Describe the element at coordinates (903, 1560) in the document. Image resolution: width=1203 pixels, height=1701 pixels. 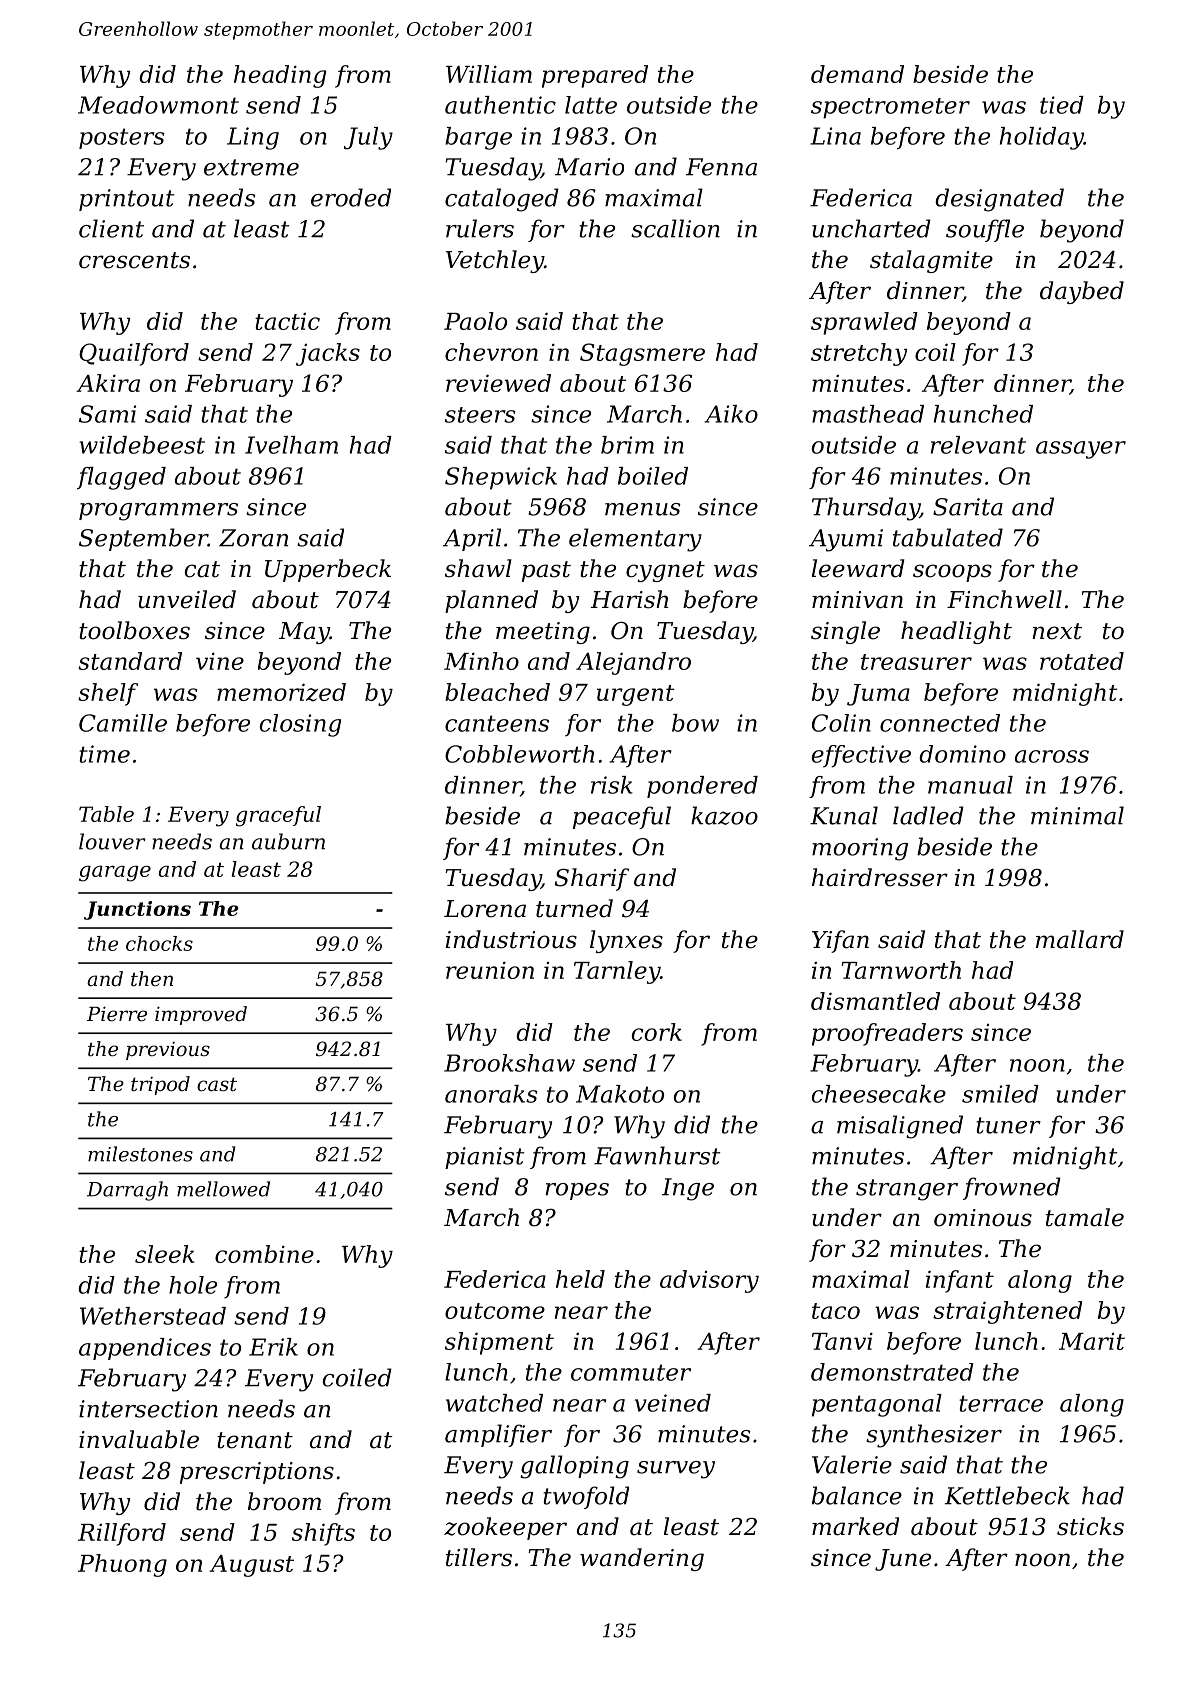
I see `June` at that location.
